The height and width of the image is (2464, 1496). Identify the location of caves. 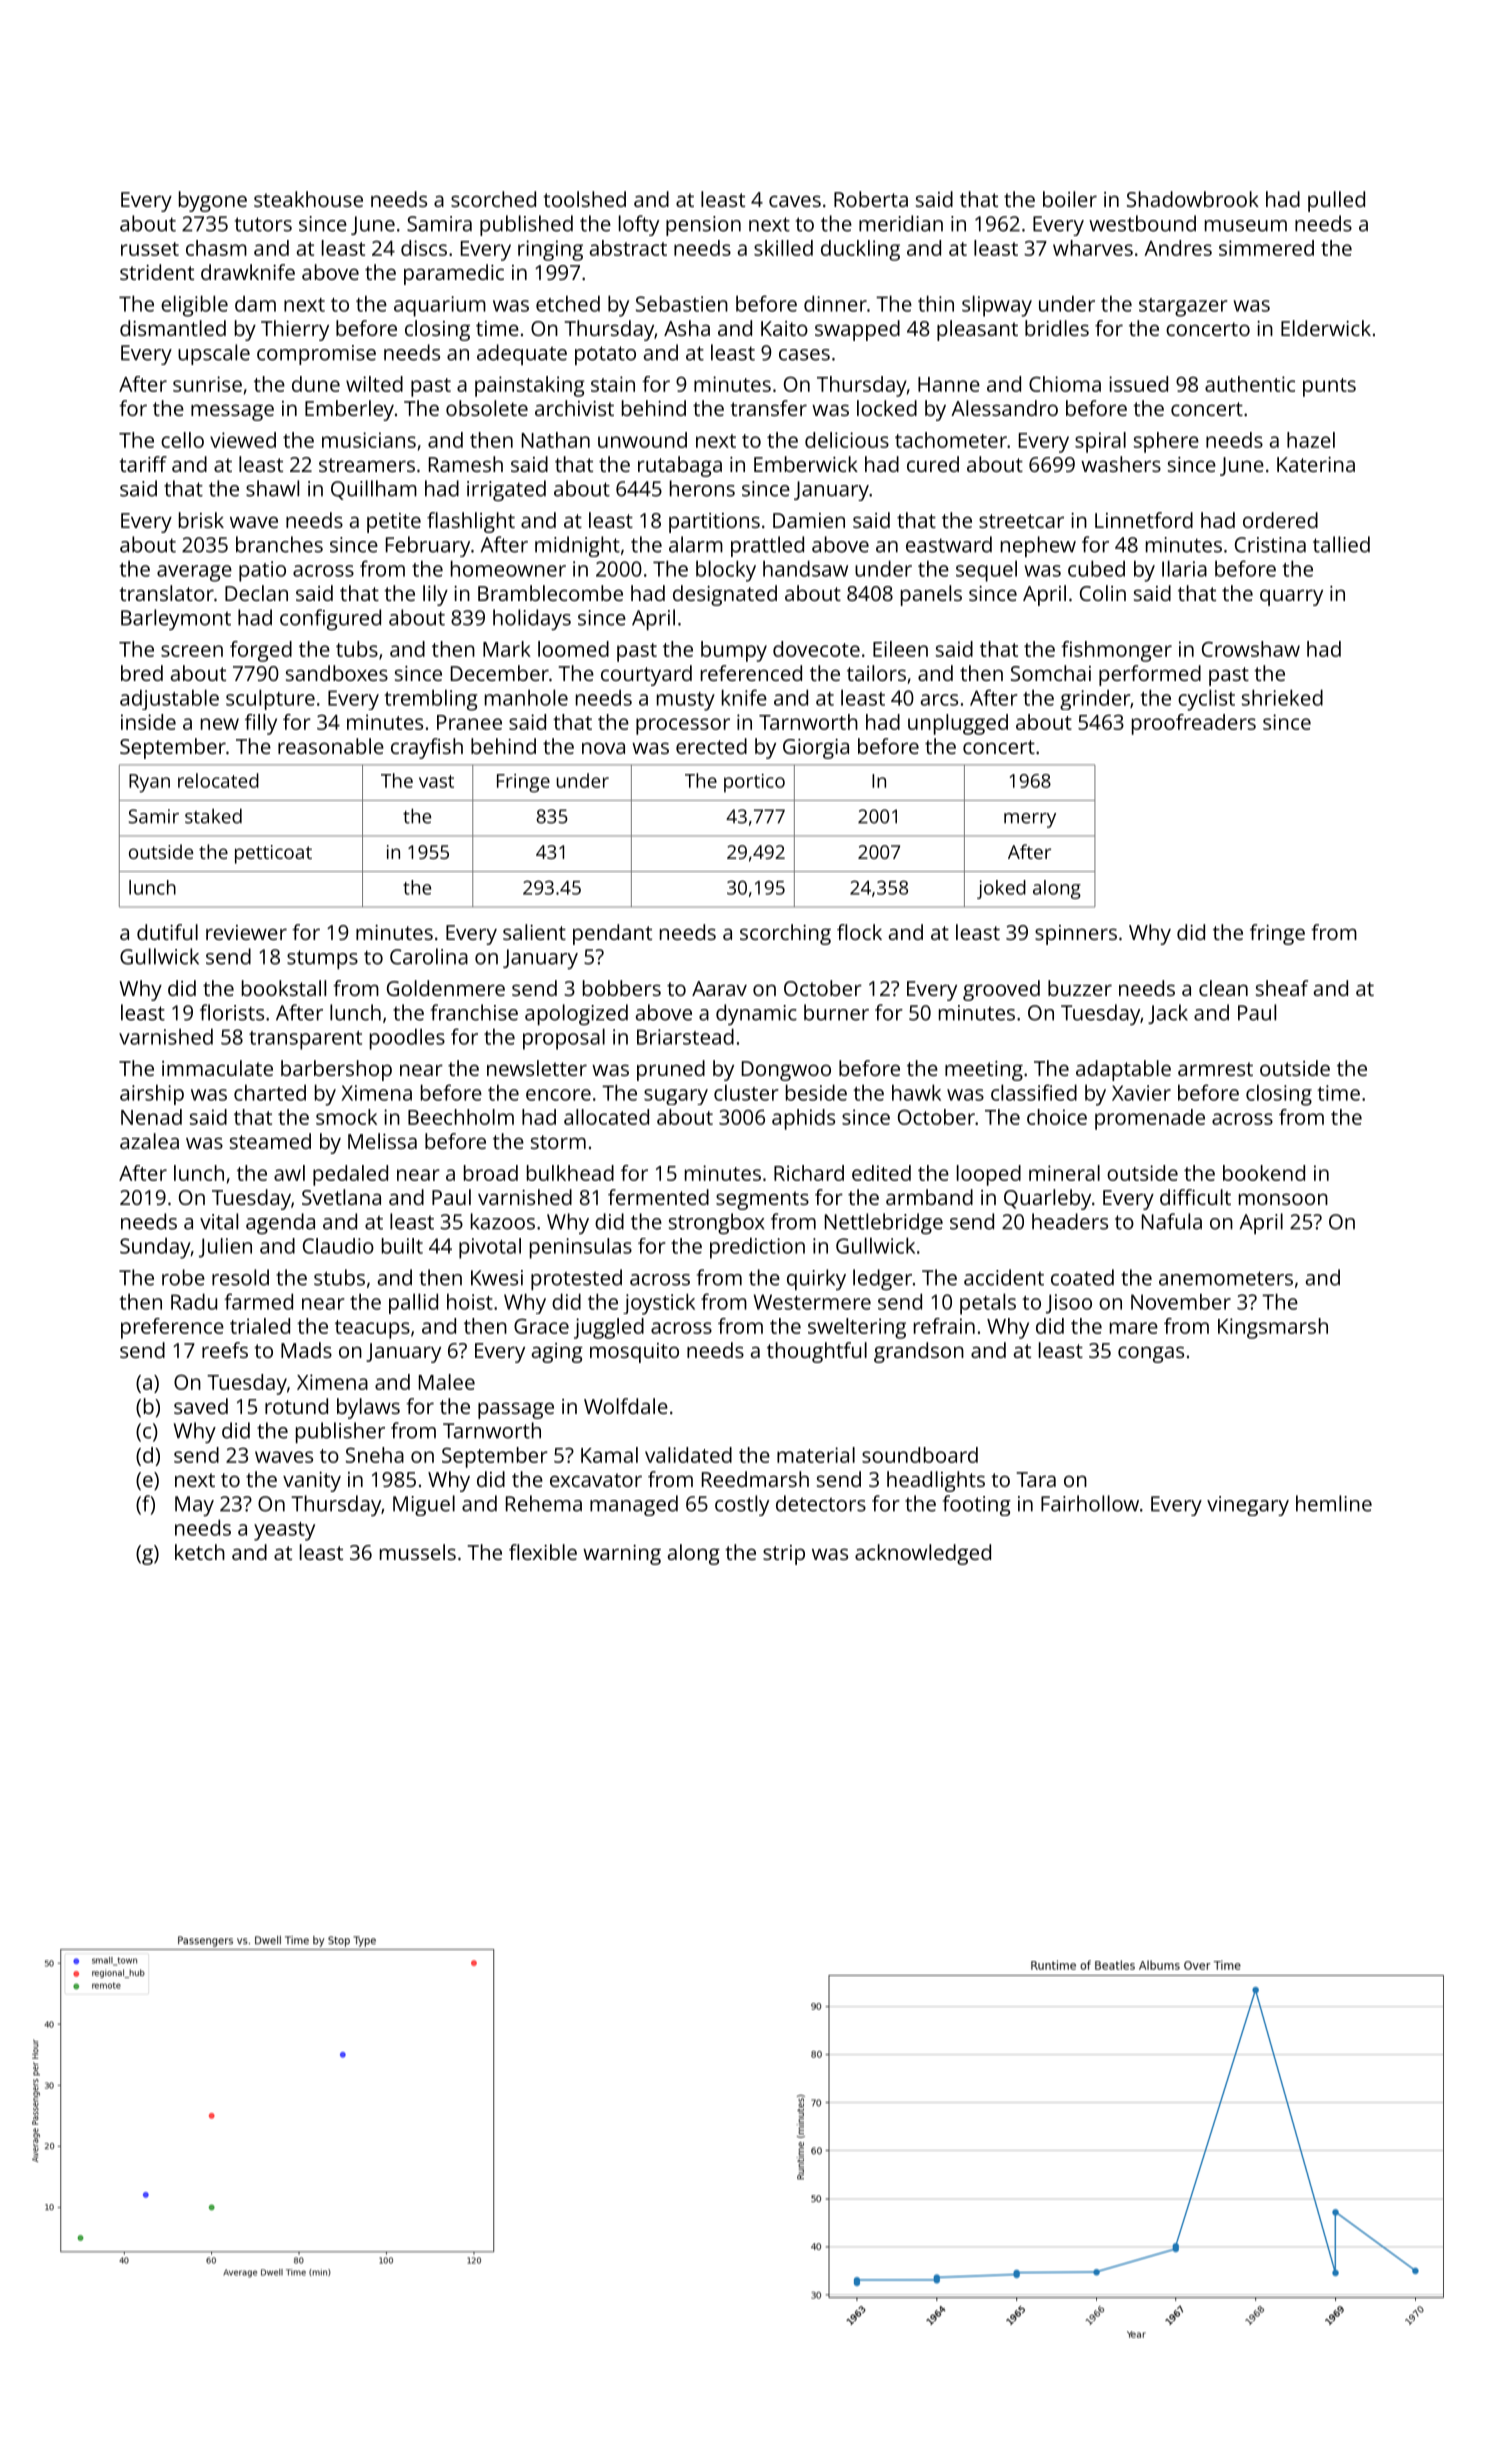
(795, 201).
